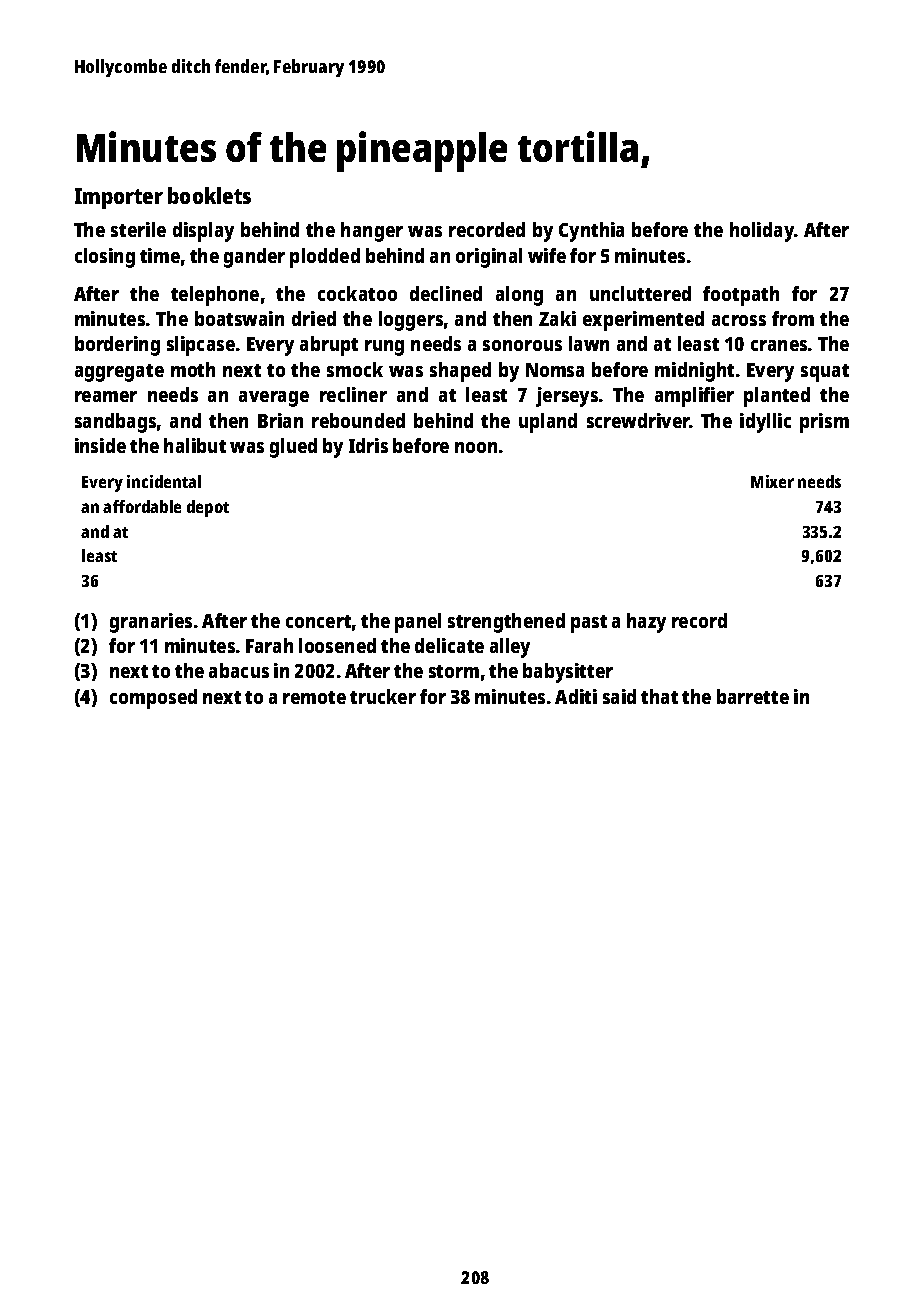 This page has height=1308, width=924. I want to click on booklets, so click(209, 195).
